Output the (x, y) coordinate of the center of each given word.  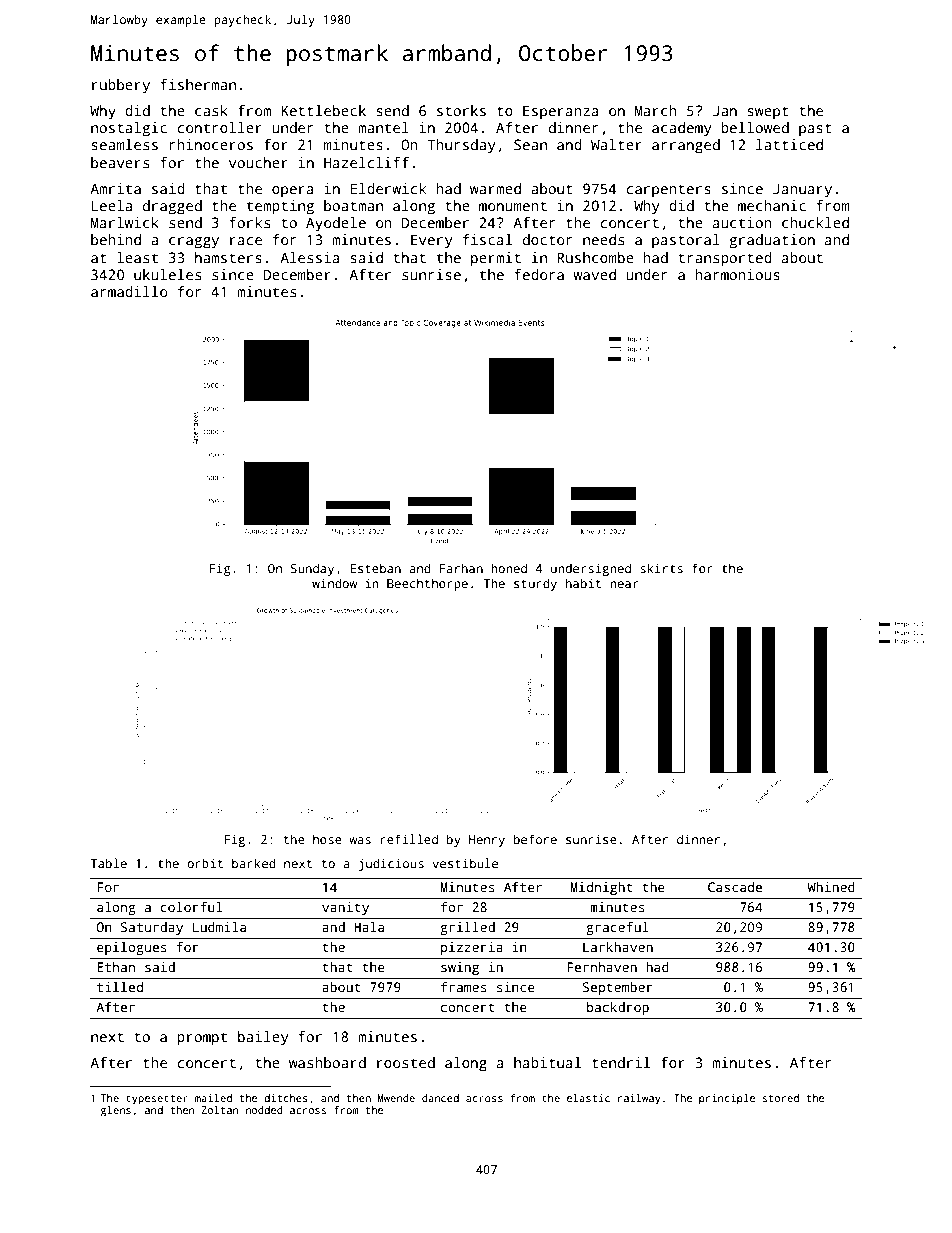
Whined (831, 887)
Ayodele (336, 224)
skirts (661, 568)
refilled (409, 839)
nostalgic (129, 129)
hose (327, 839)
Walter (616, 144)
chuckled (815, 222)
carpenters (669, 191)
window (334, 583)
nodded (264, 1110)
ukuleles (167, 274)
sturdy (535, 584)
